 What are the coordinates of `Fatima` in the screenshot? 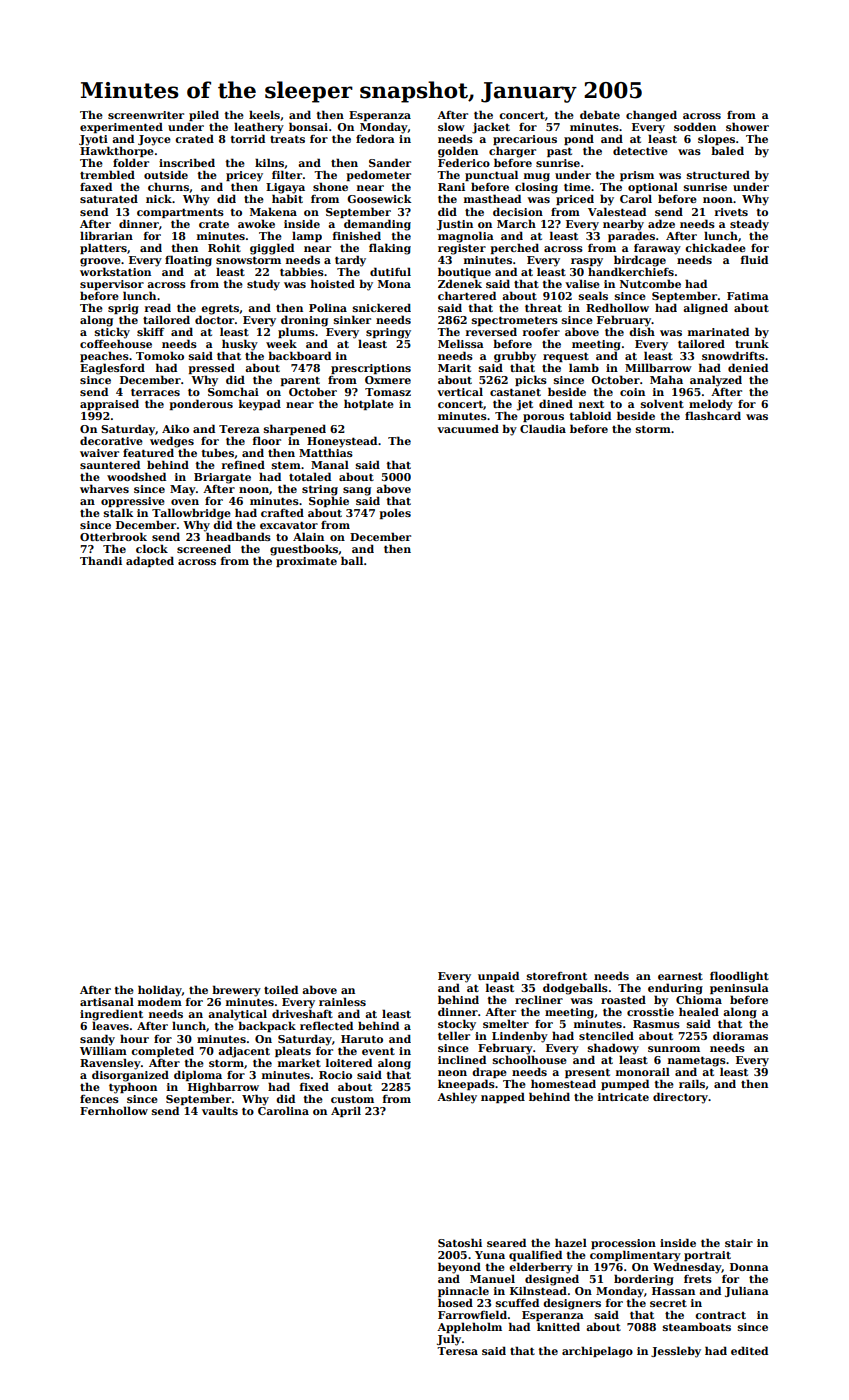 It's located at (748, 296).
